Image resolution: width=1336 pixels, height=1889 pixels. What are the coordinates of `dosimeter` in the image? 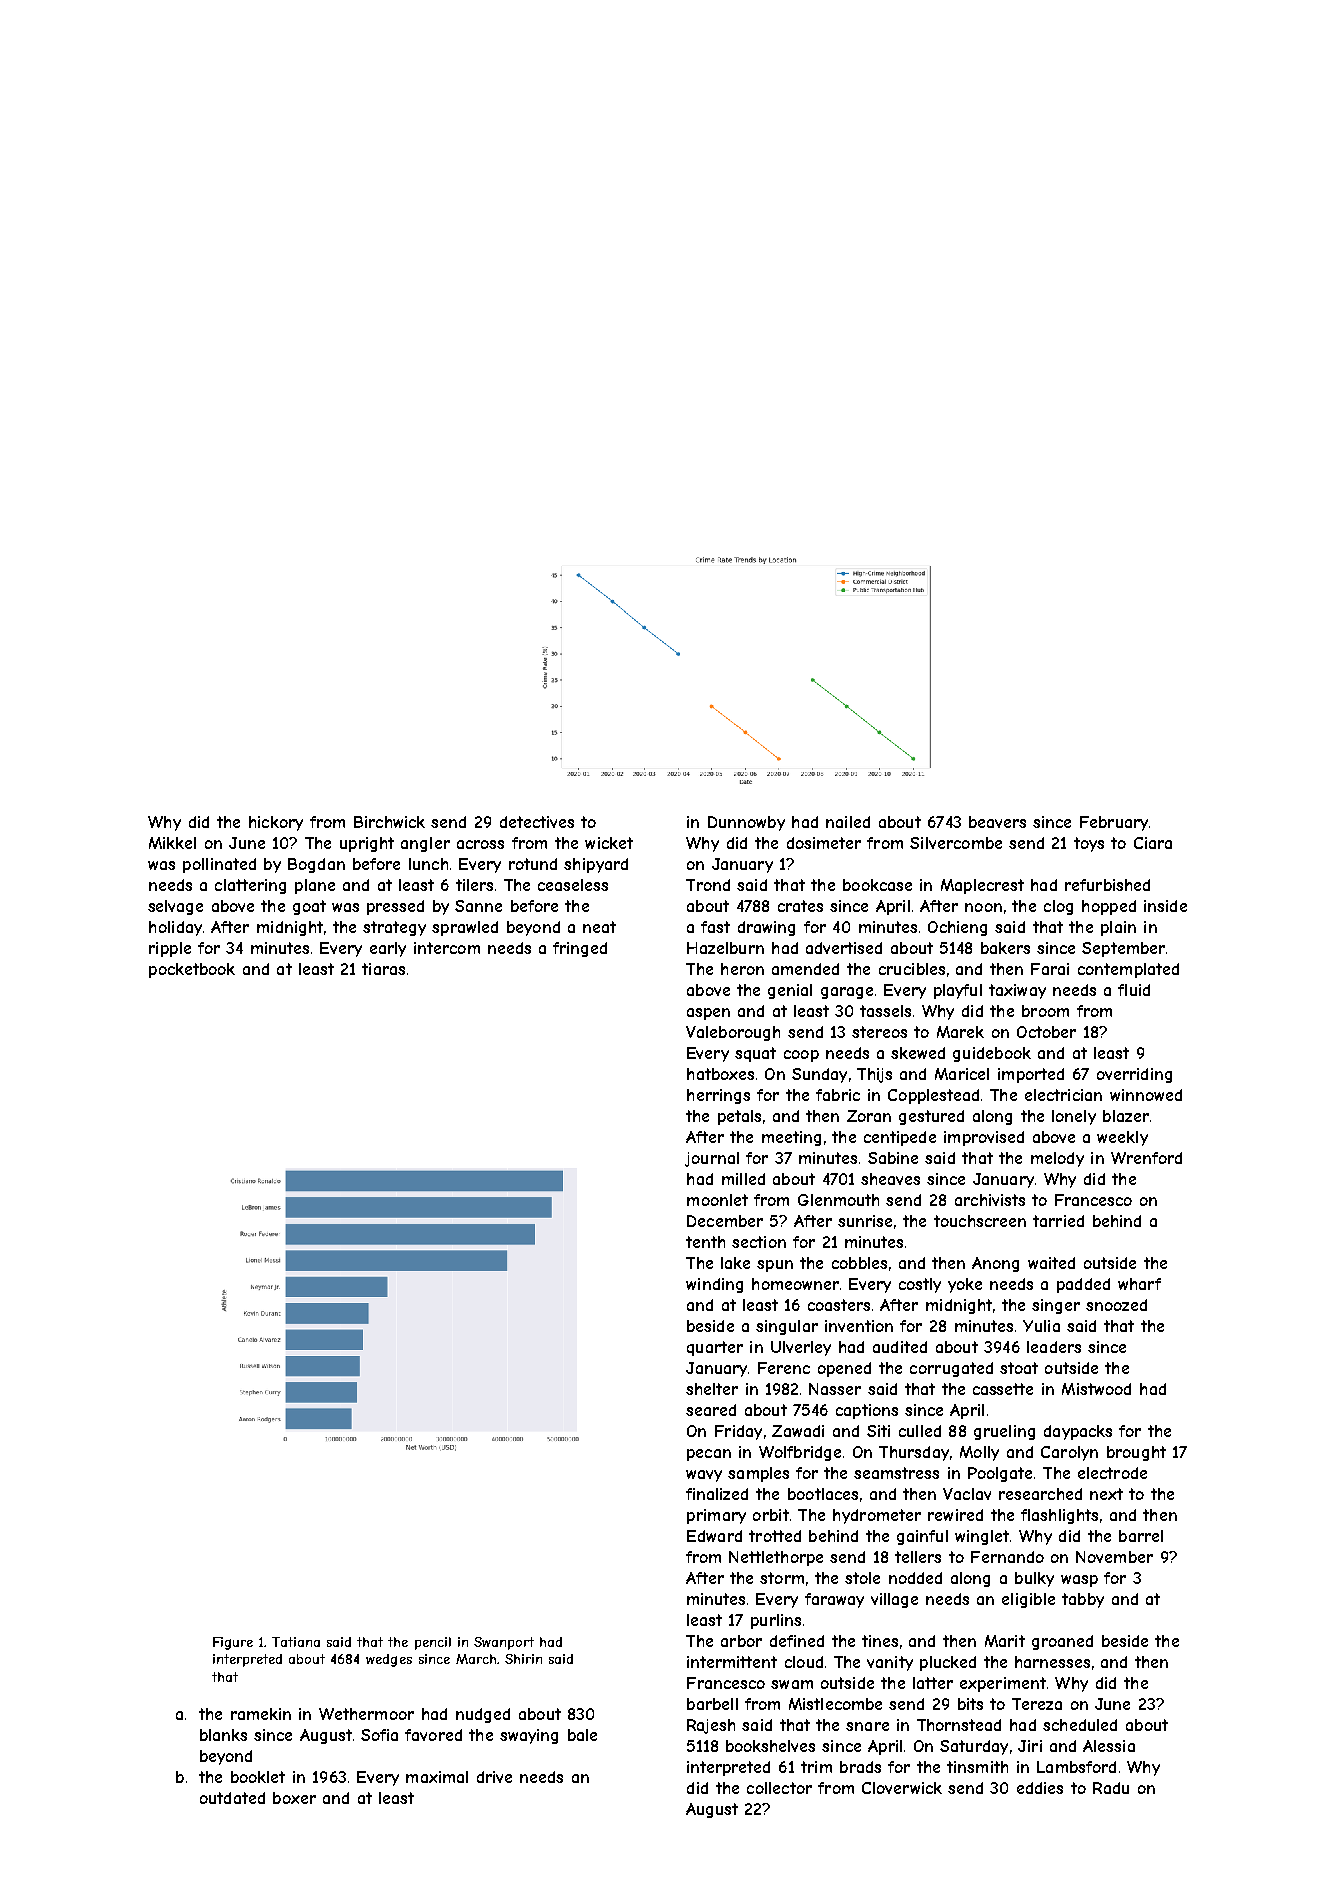 It's located at (824, 843).
